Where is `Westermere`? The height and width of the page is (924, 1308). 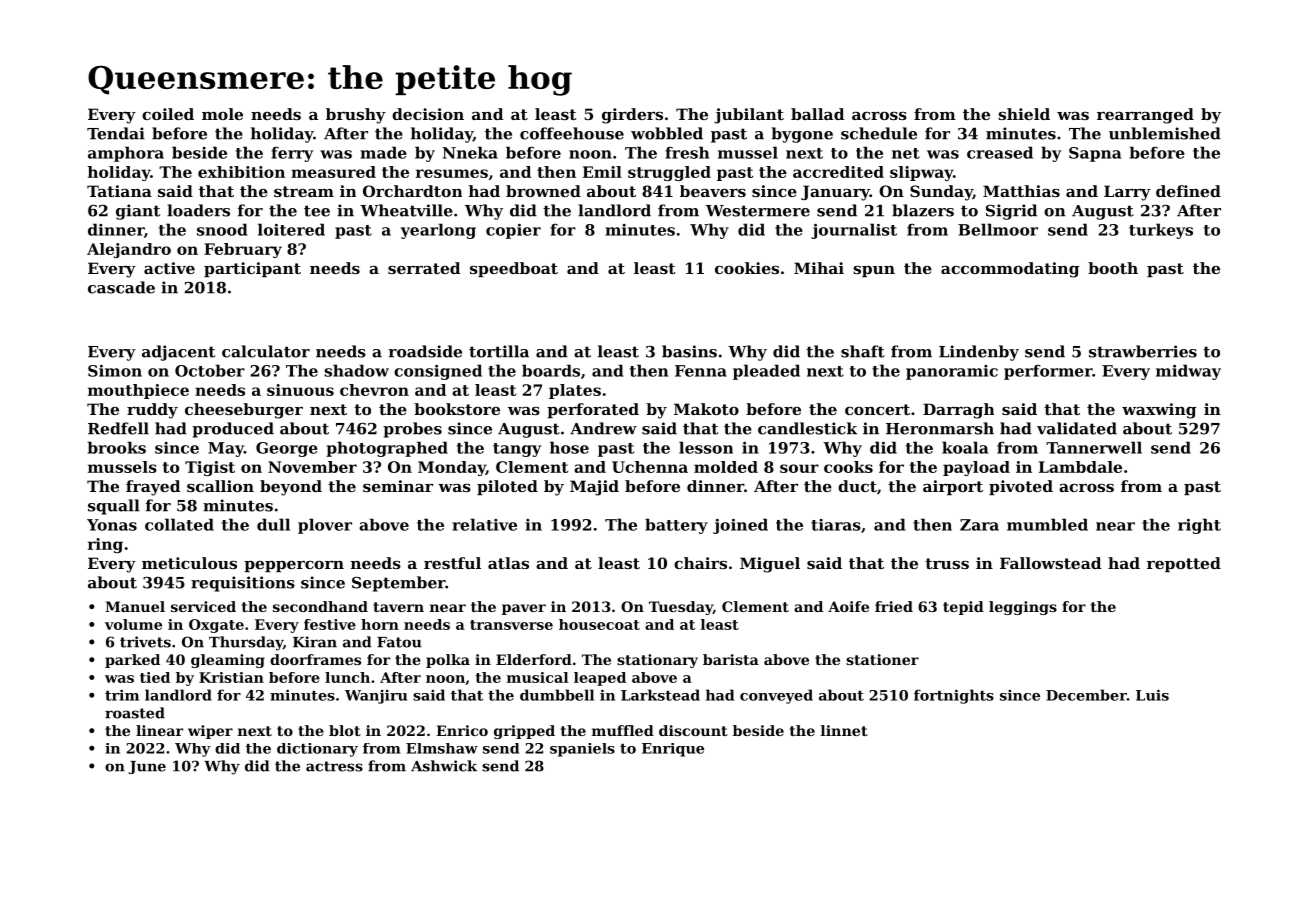
Westermere is located at coordinates (758, 211).
